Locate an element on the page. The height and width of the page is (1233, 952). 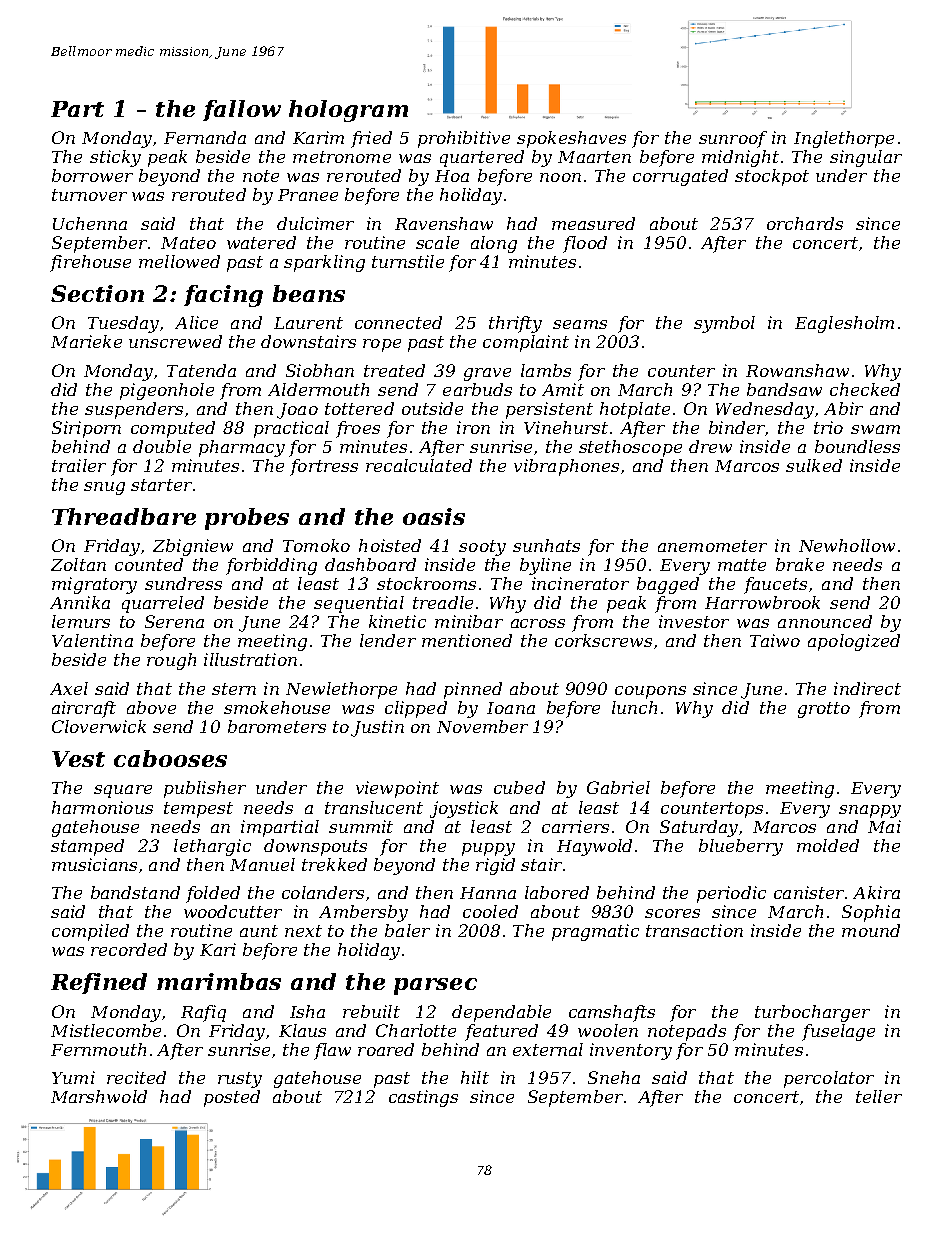
Zoltan is located at coordinates (78, 564).
